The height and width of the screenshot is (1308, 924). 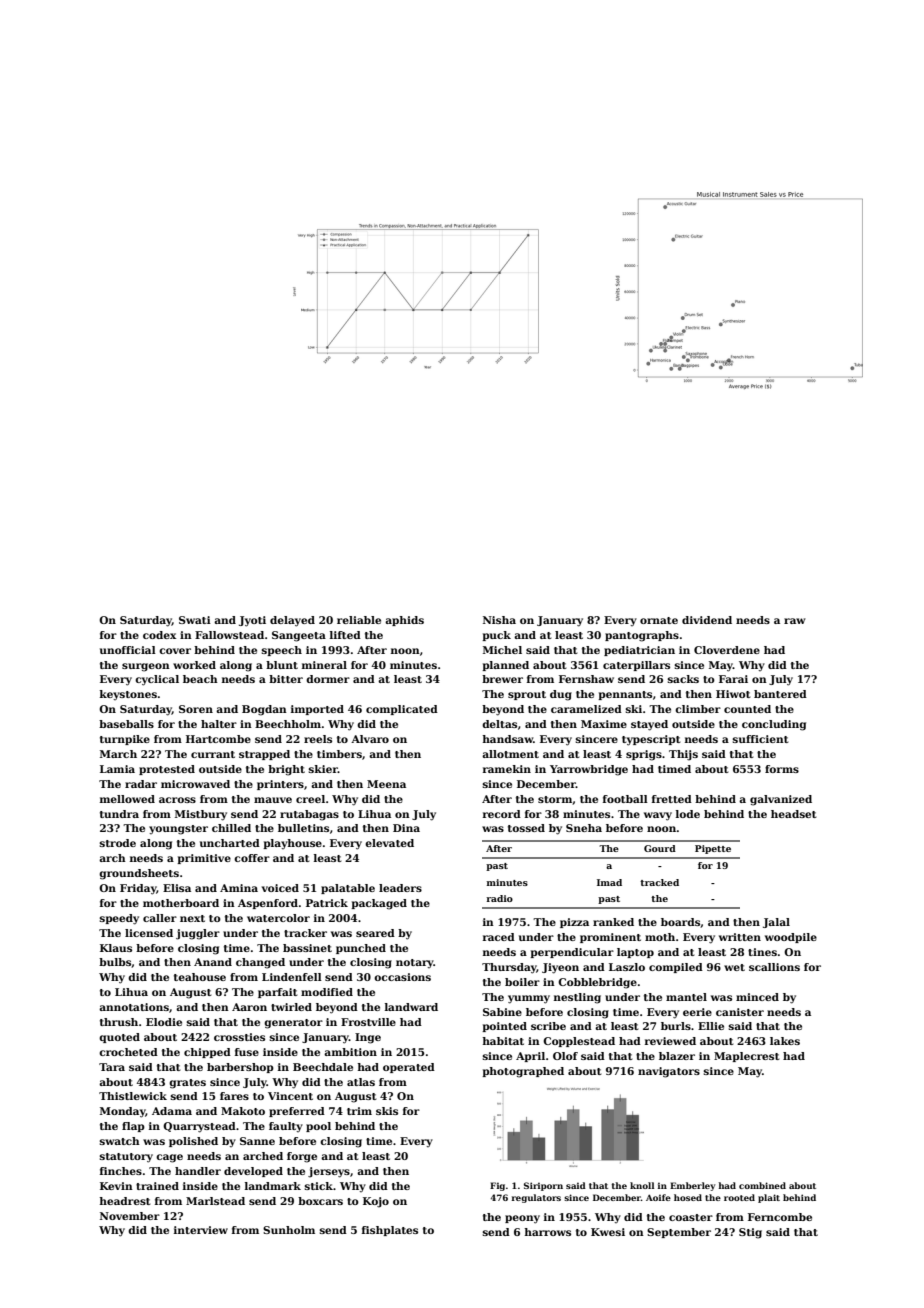 I want to click on Frostville, so click(x=368, y=1022).
